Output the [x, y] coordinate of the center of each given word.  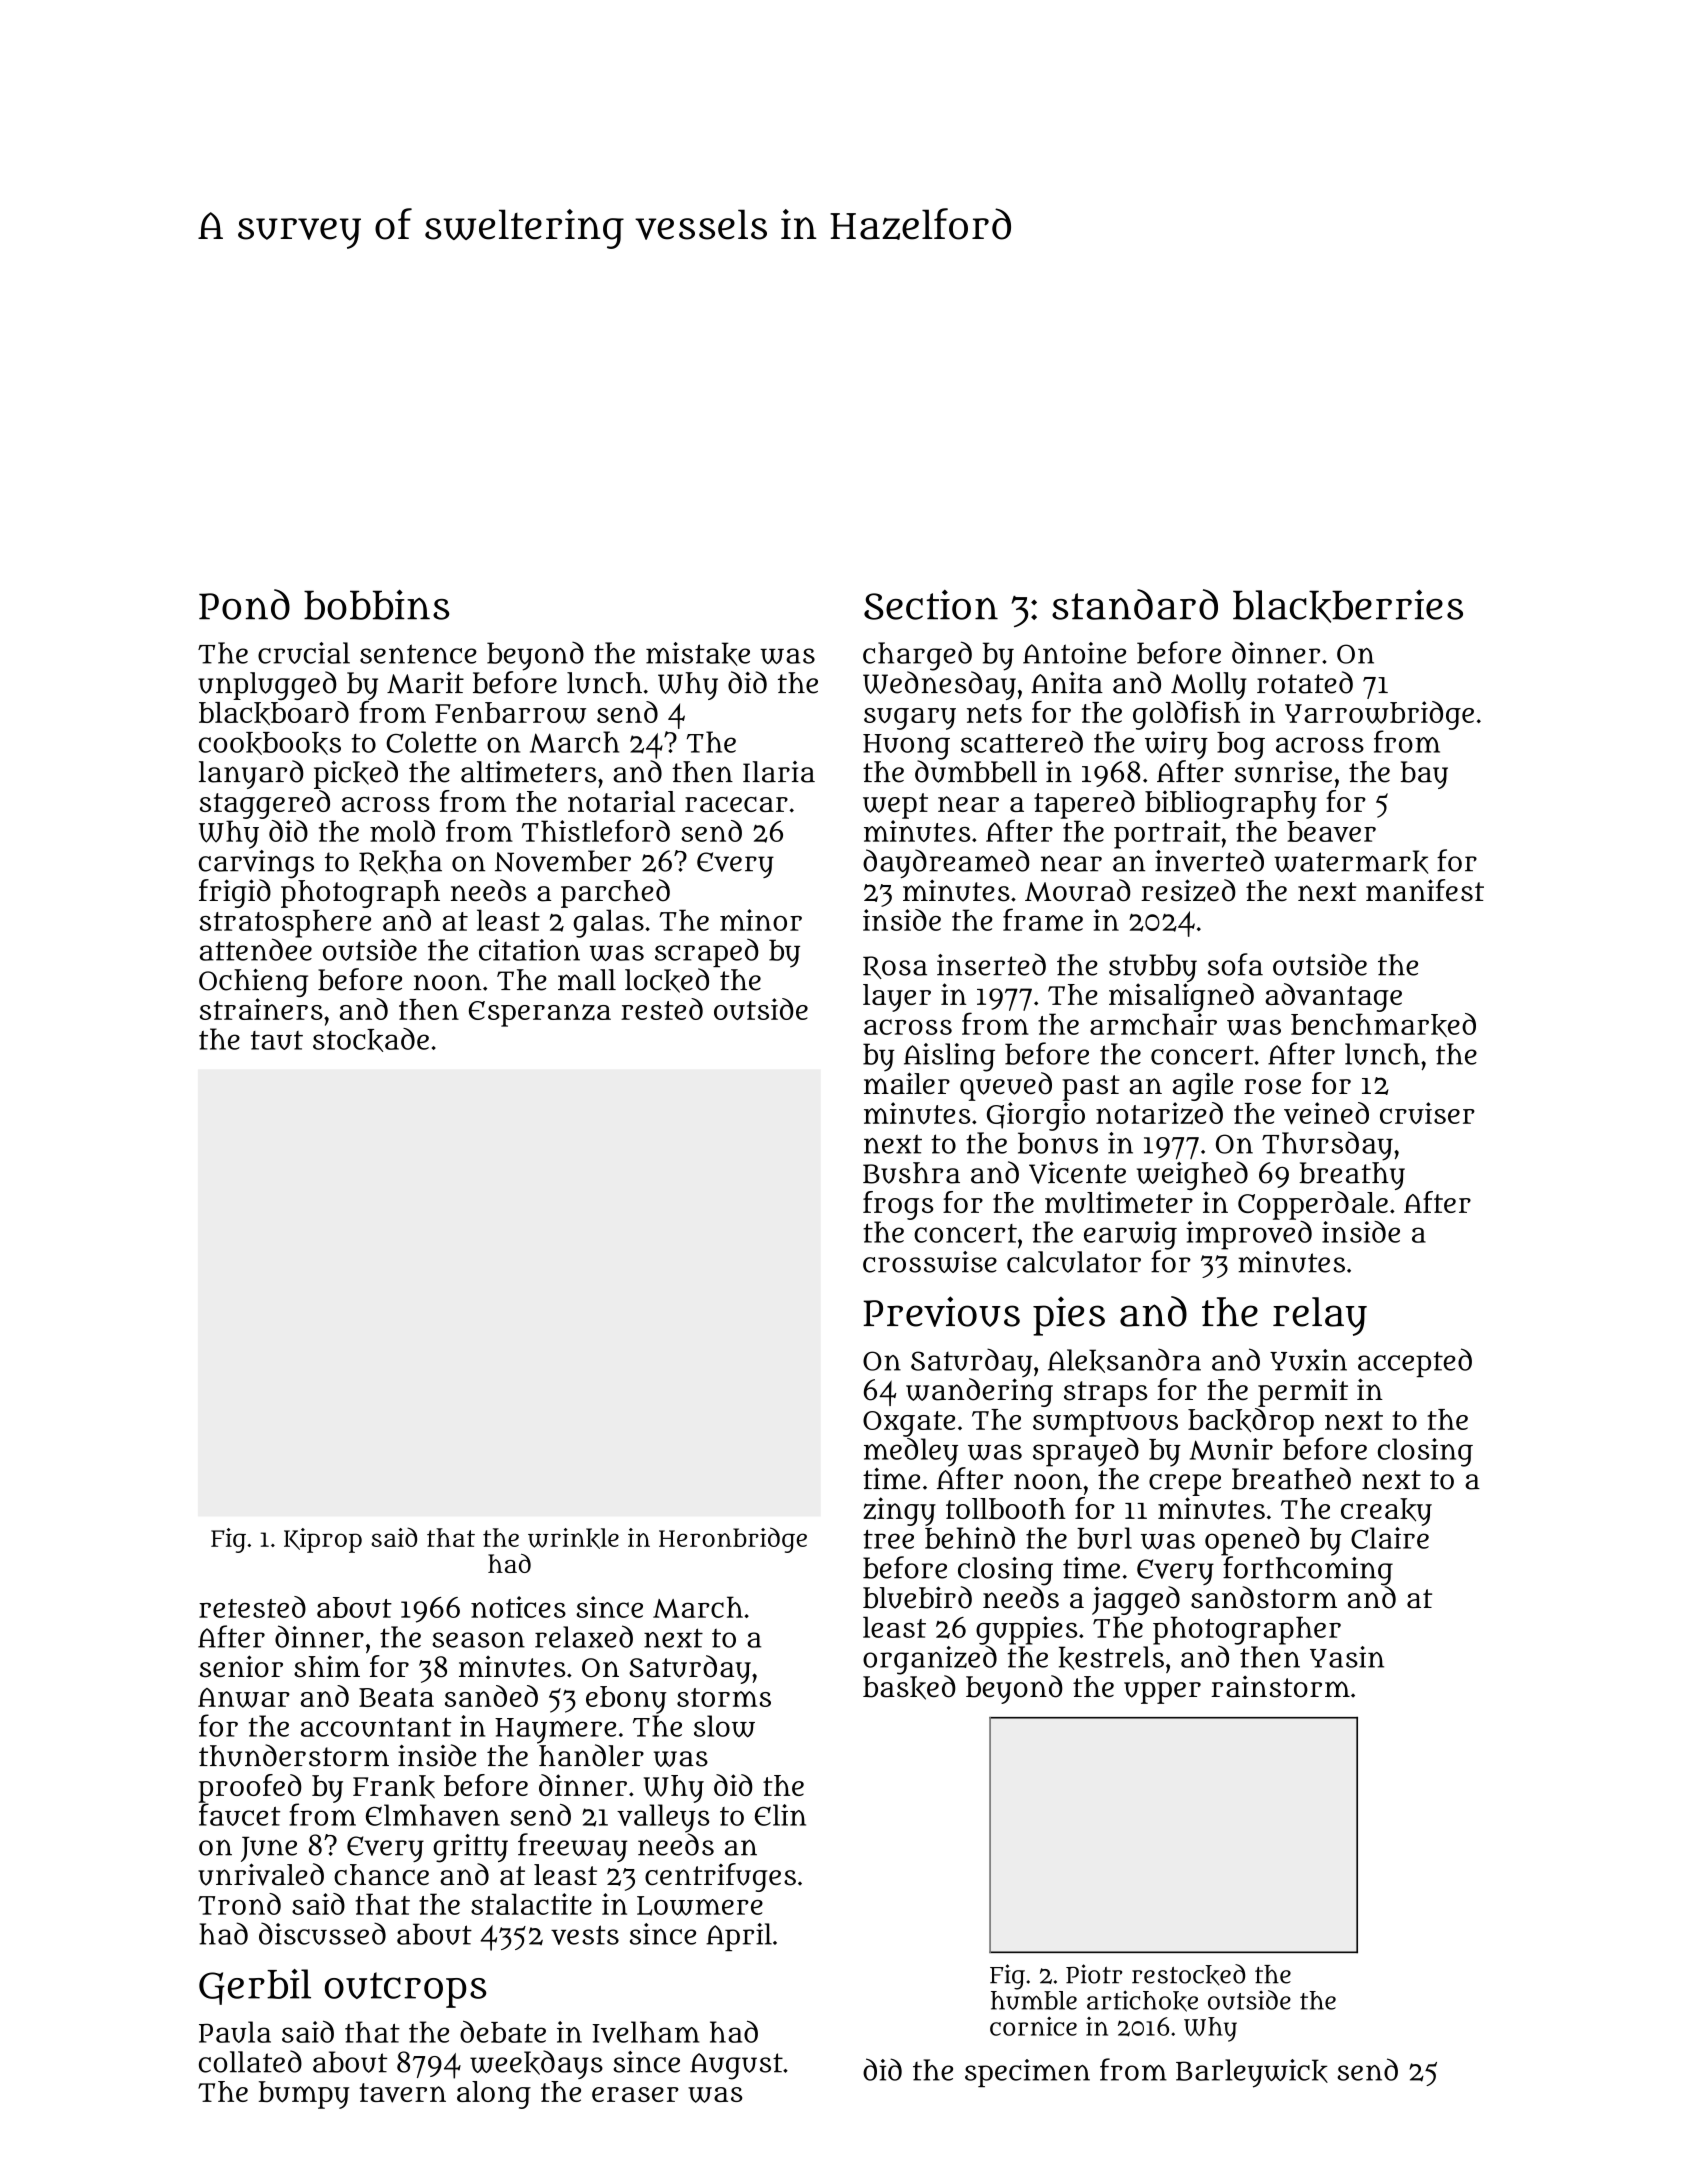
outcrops [405, 1990]
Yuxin [1308, 1360]
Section [931, 605]
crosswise [930, 1262]
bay [1424, 775]
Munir [1231, 1449]
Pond [244, 604]
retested [252, 1607]
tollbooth [1006, 1508]
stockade [371, 1040]
